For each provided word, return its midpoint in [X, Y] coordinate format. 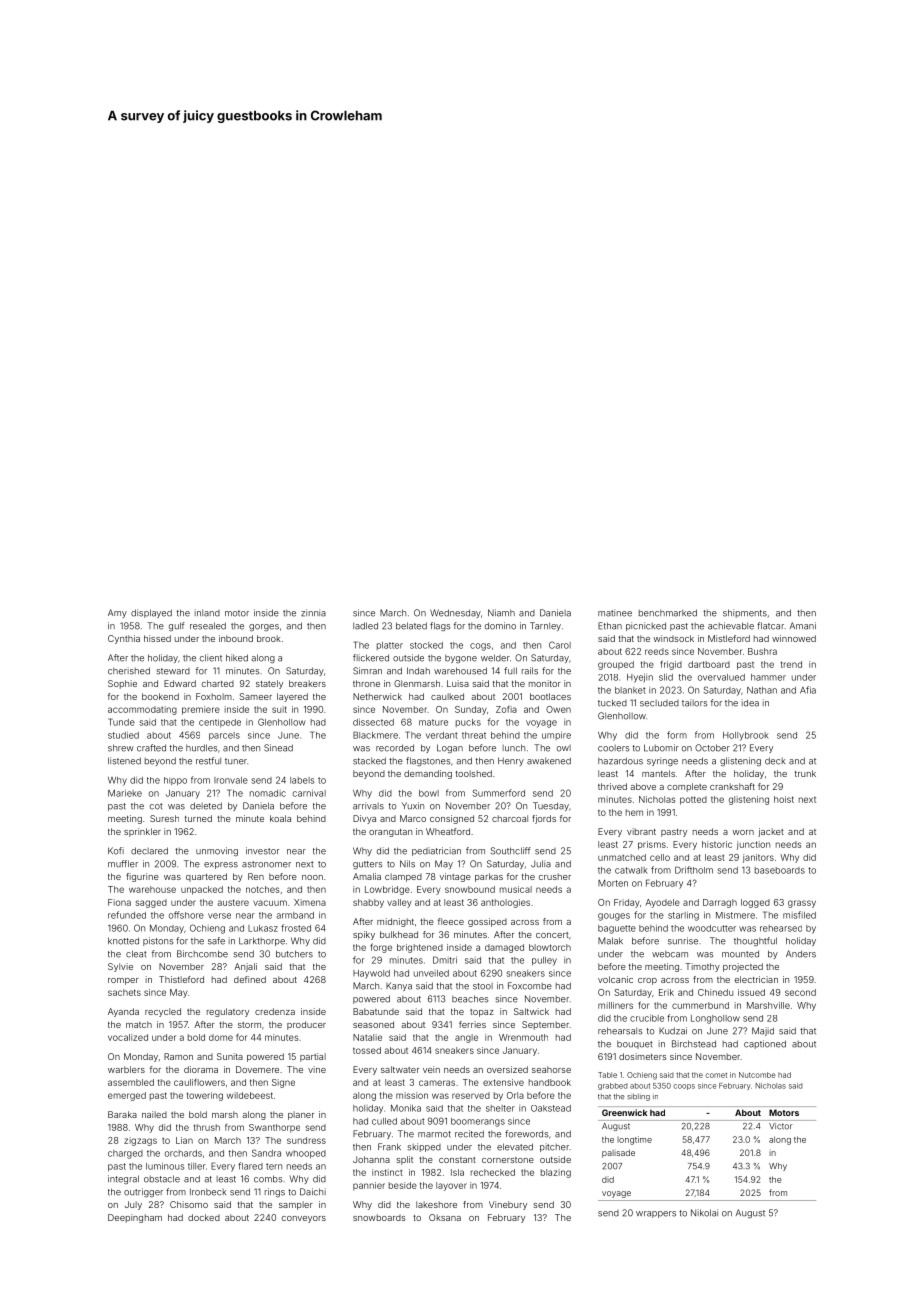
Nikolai [704, 1213]
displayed [151, 613]
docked [204, 1217]
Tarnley [545, 626]
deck [775, 761]
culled [384, 1121]
